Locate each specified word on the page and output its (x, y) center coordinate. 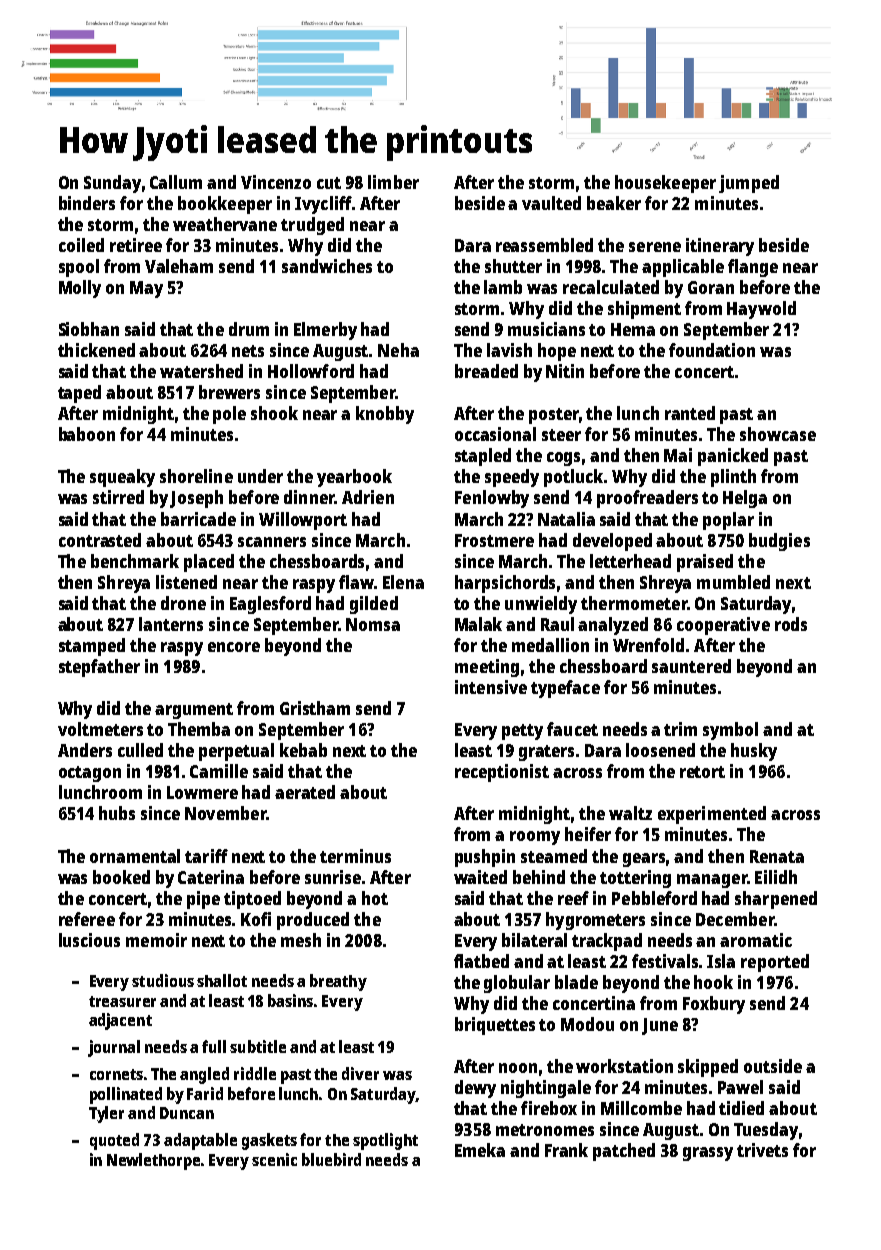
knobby (385, 415)
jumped (749, 184)
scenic (274, 1159)
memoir (156, 940)
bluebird (331, 1159)
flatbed (481, 961)
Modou (587, 1024)
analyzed (613, 626)
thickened (96, 350)
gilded (374, 605)
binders (87, 203)
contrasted (100, 540)
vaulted (551, 203)
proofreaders (647, 499)
